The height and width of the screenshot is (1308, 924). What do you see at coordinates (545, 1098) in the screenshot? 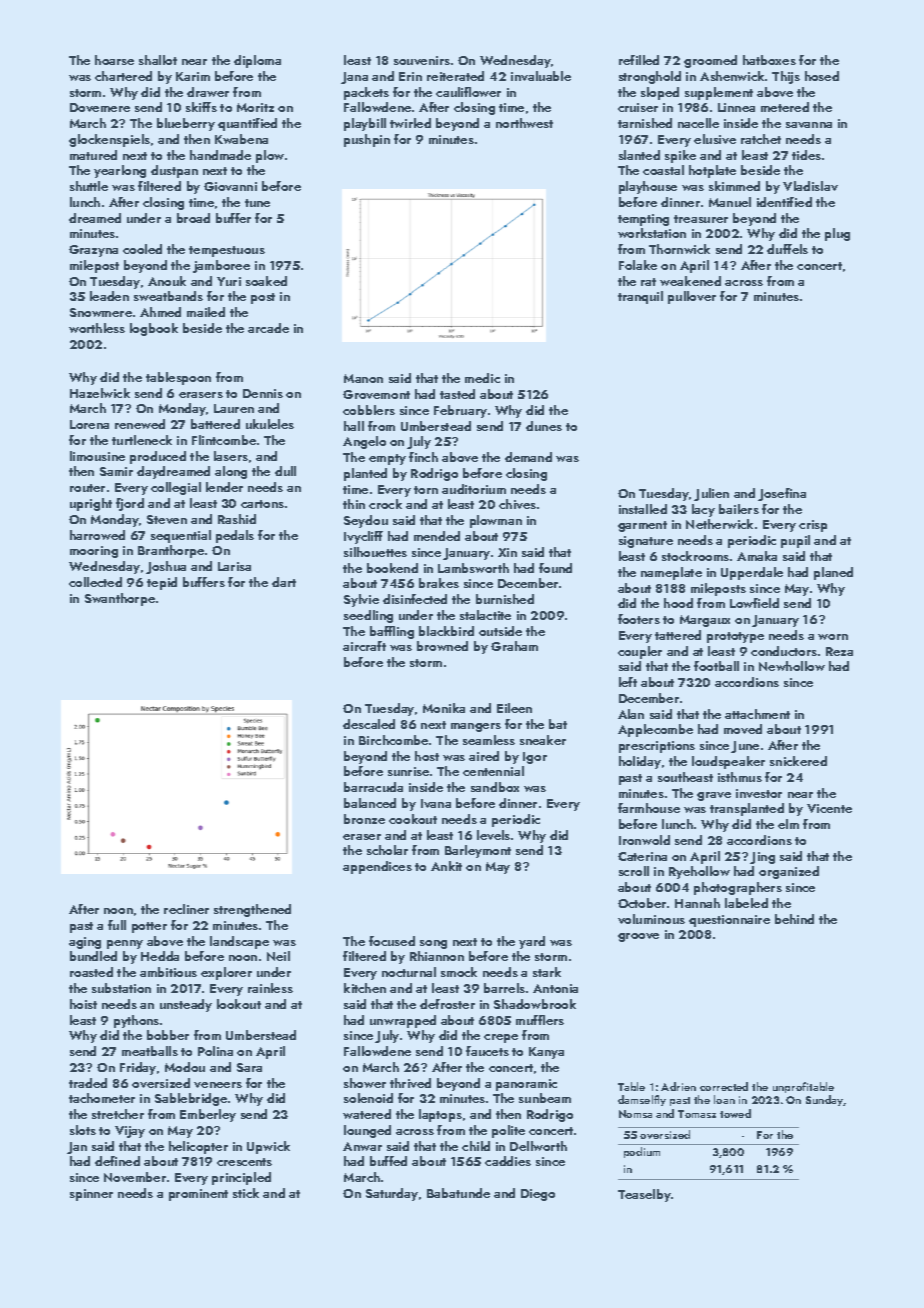
I see `sunbeam` at bounding box center [545, 1098].
